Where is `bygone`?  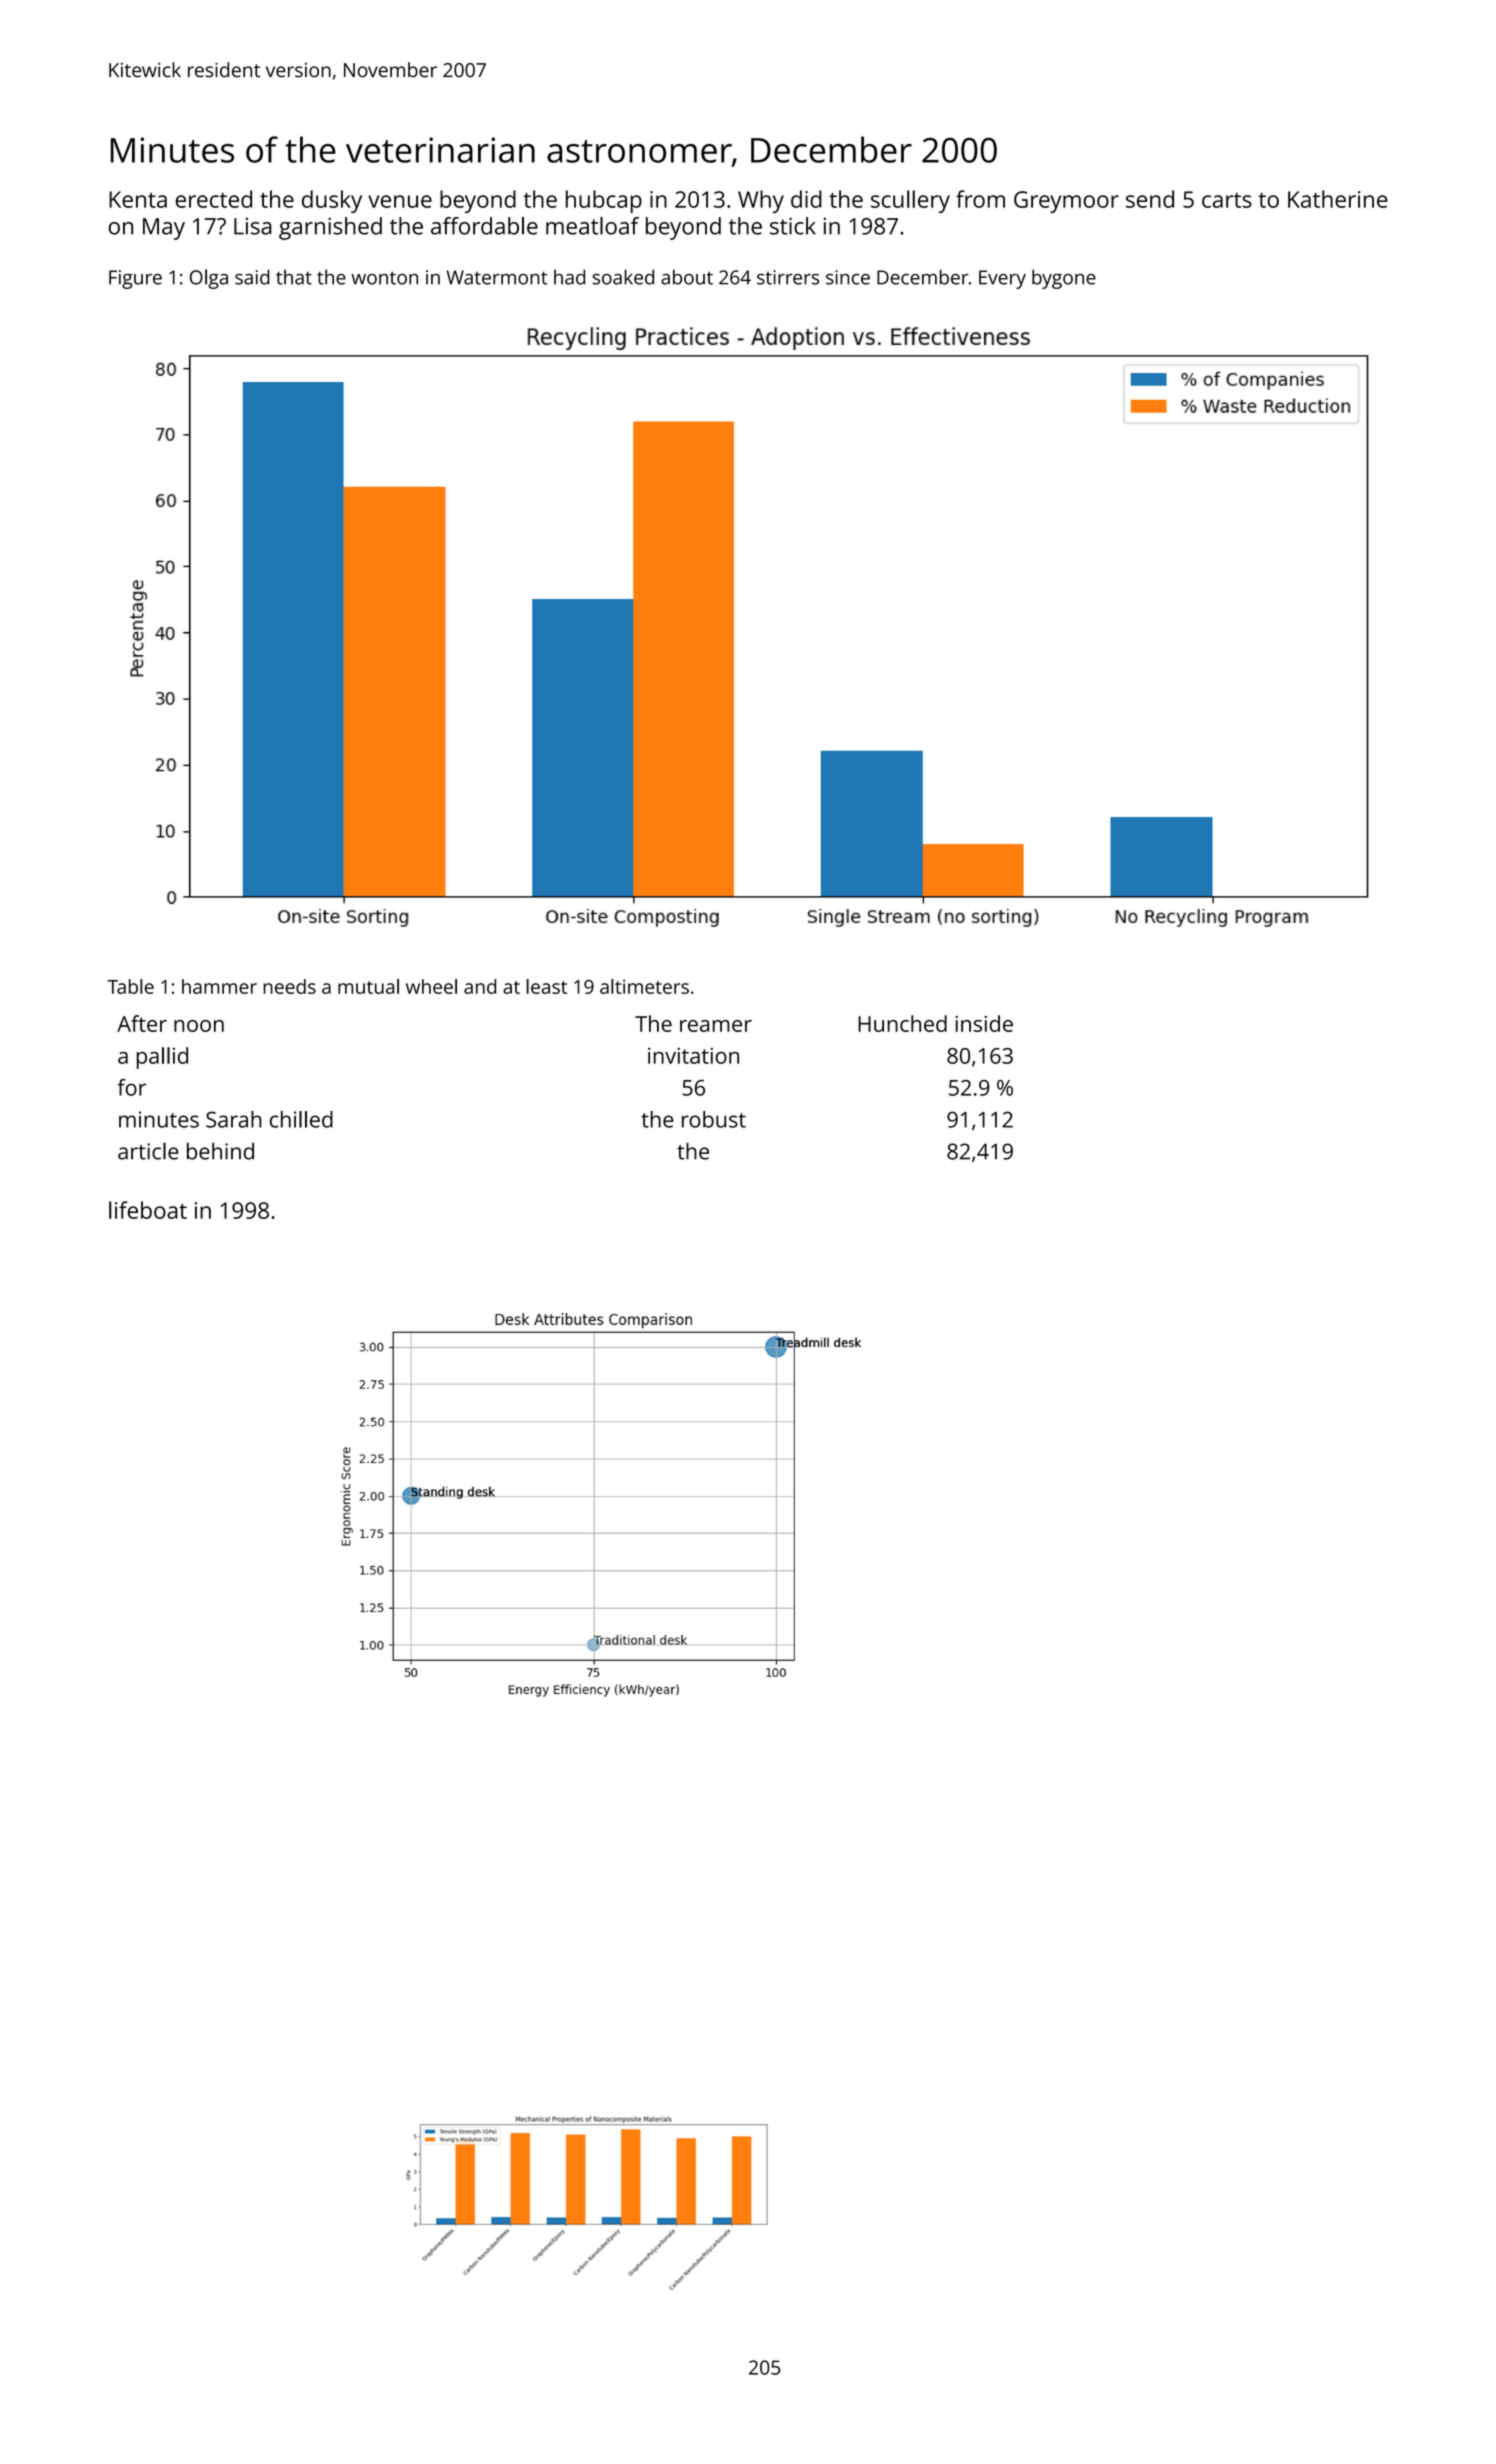 bygone is located at coordinates (1064, 279).
